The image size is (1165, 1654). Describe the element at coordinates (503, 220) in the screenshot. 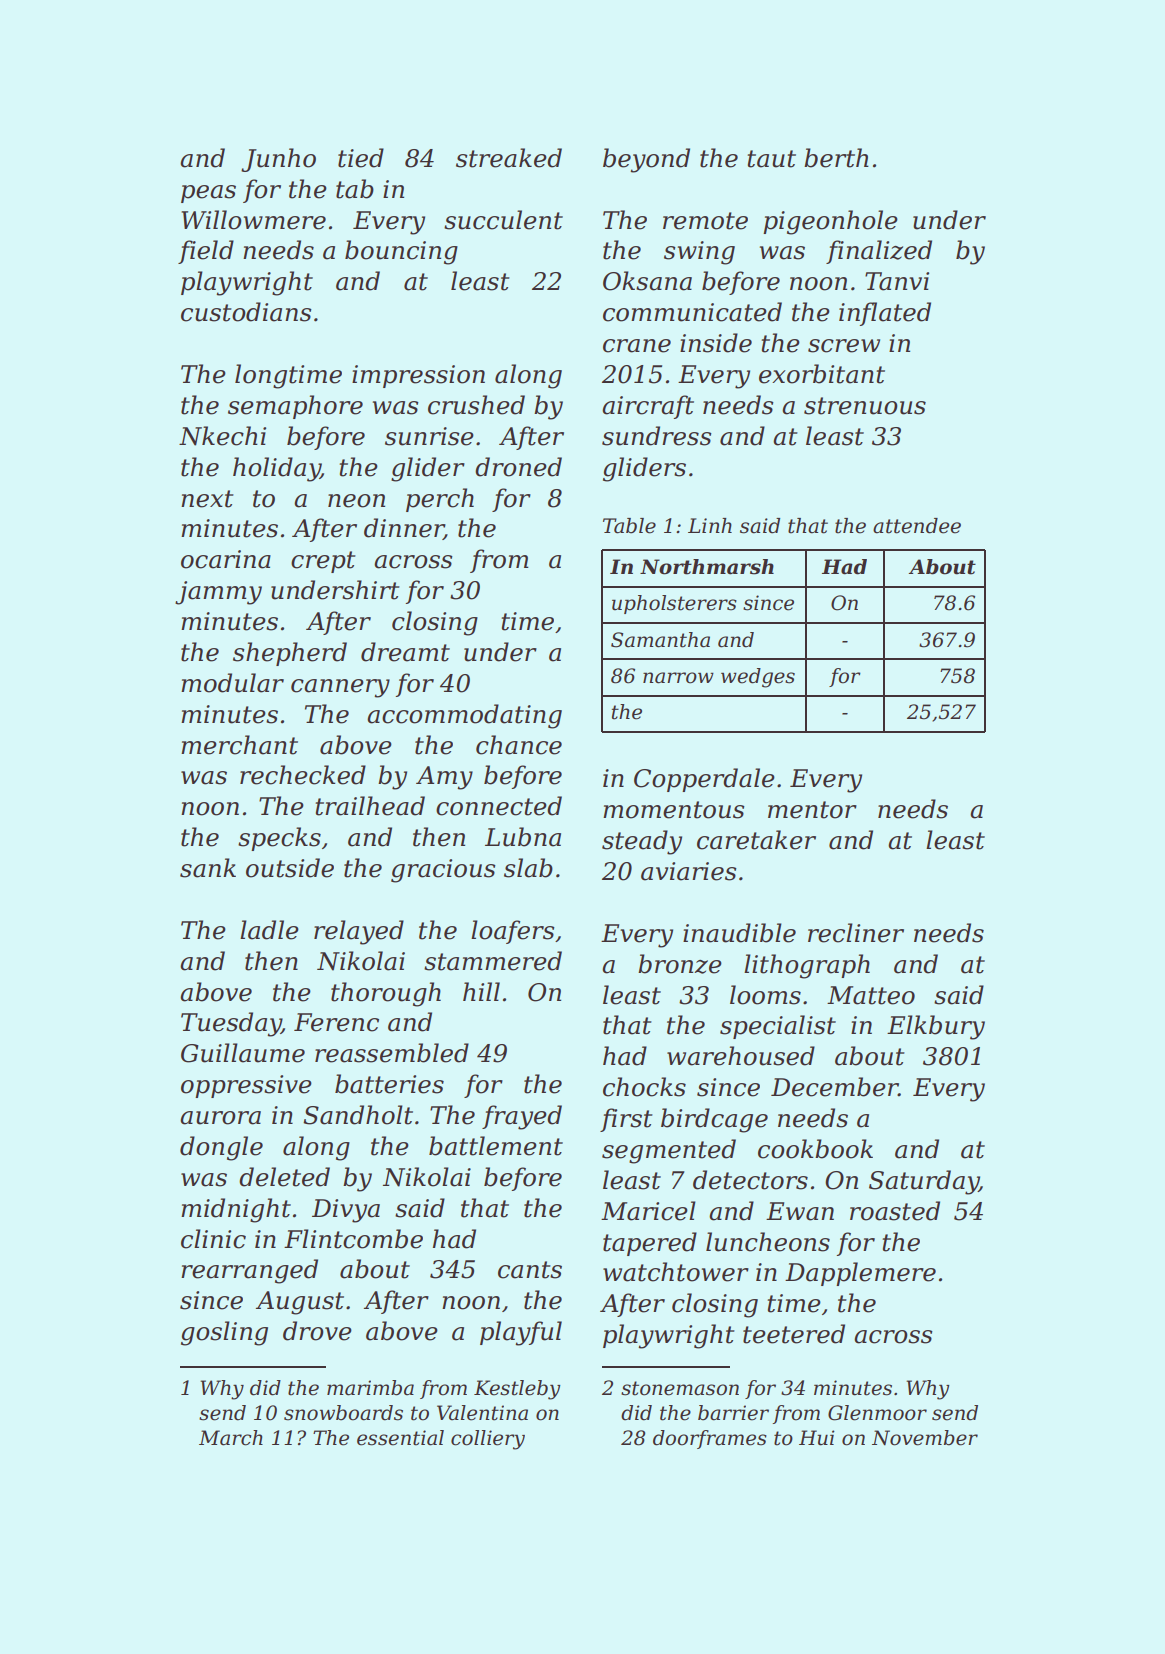

I see `succulent` at that location.
